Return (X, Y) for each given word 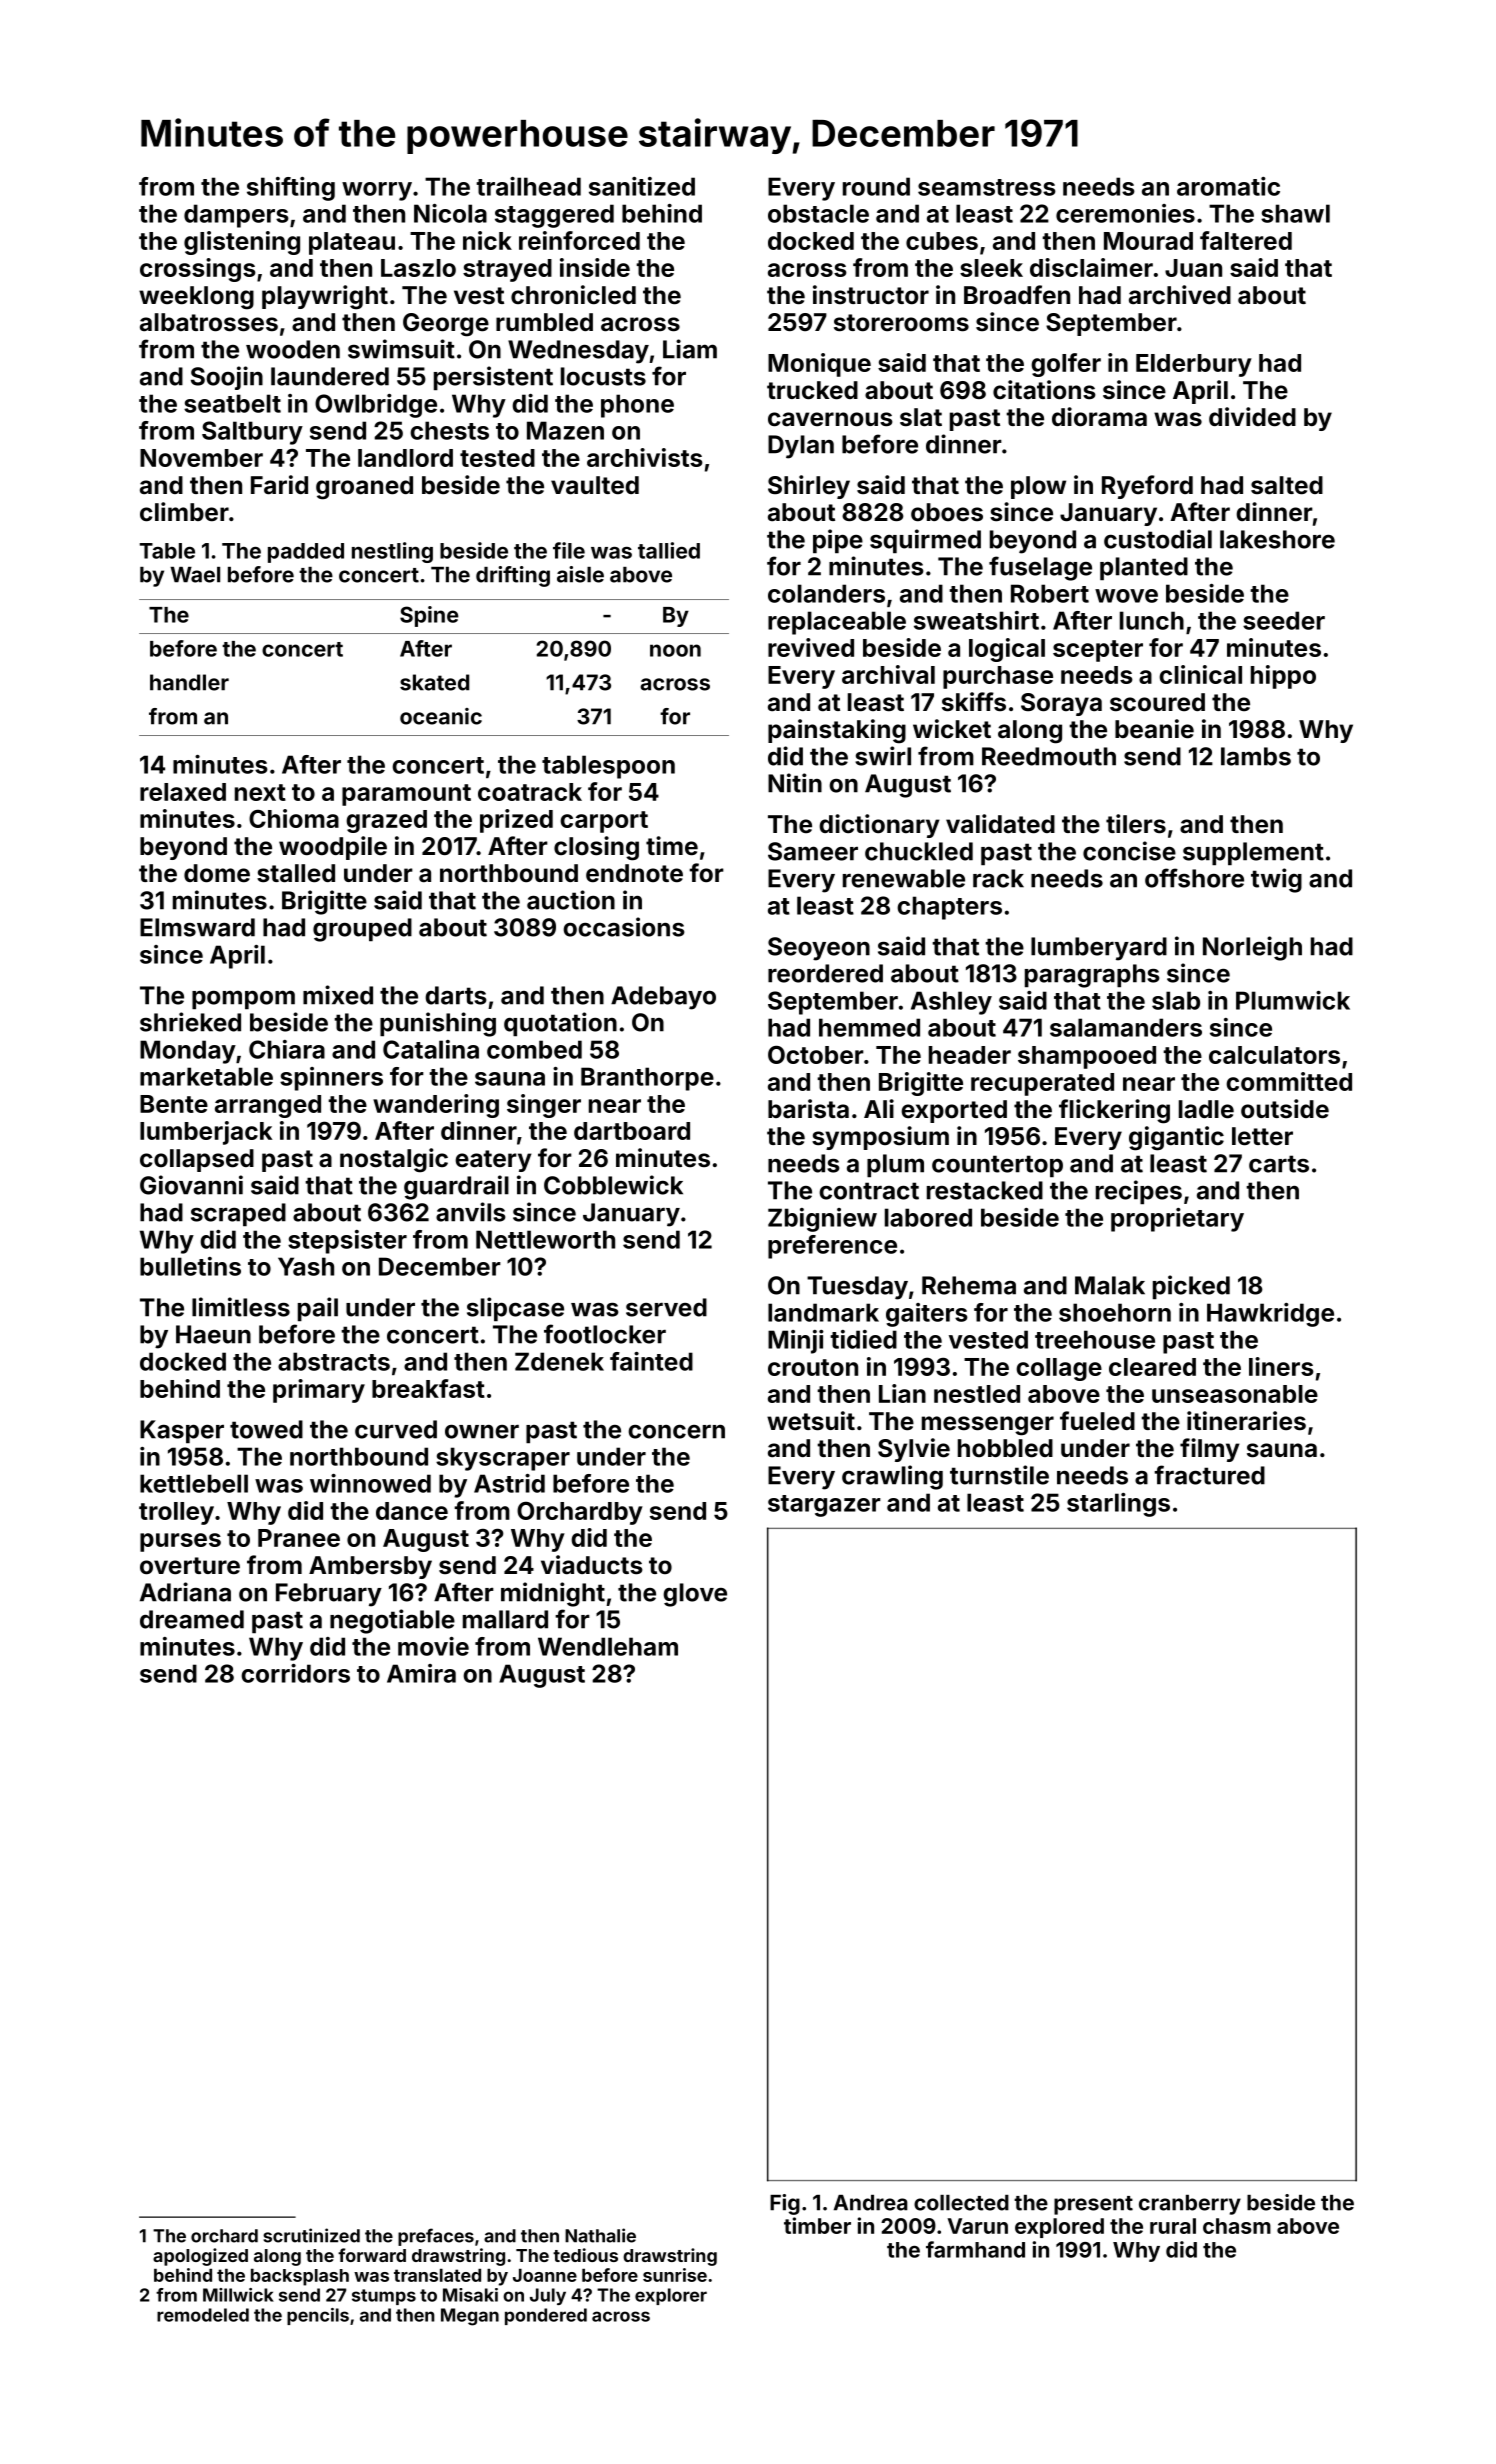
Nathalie (600, 2235)
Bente (174, 1104)
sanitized (642, 186)
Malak (1110, 1285)
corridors (295, 1673)
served (666, 1307)
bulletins (190, 1266)
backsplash (300, 2277)
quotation (560, 1024)
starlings (1118, 1505)
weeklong (196, 298)
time (672, 846)
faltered (1246, 240)
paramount (406, 795)
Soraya (1061, 704)
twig (1276, 880)
